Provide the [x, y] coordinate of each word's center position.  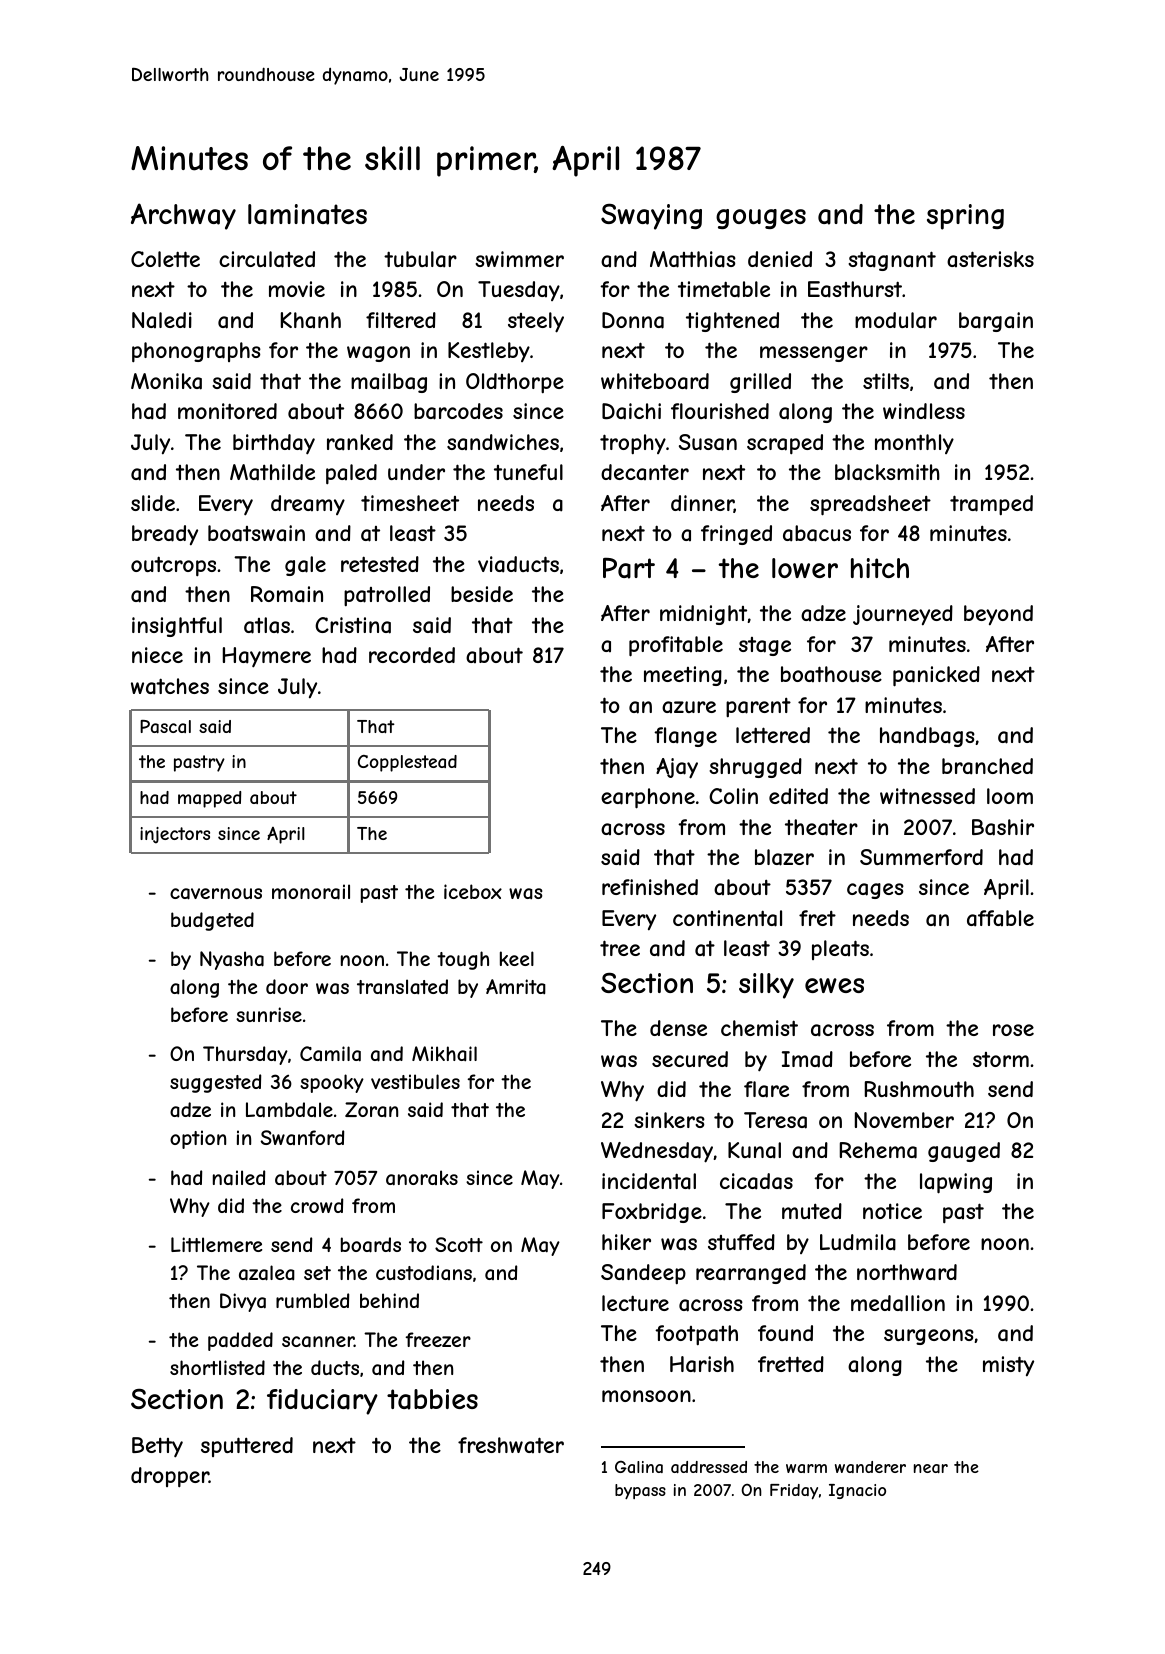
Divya [243, 1302]
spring [965, 217]
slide [153, 503]
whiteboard [655, 381]
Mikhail [444, 1054]
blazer [784, 857]
